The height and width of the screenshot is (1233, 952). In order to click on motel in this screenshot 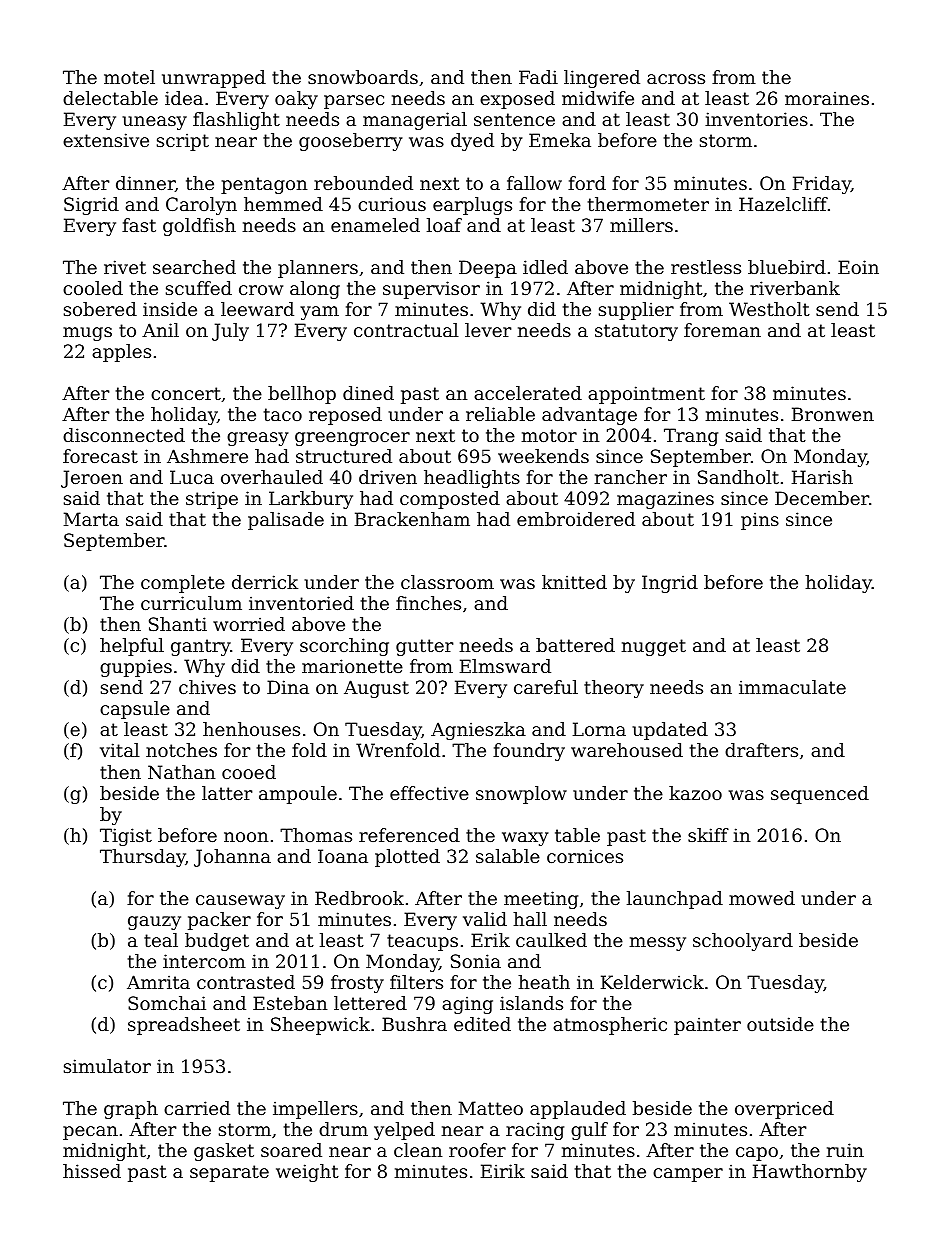, I will do `click(129, 77)`.
